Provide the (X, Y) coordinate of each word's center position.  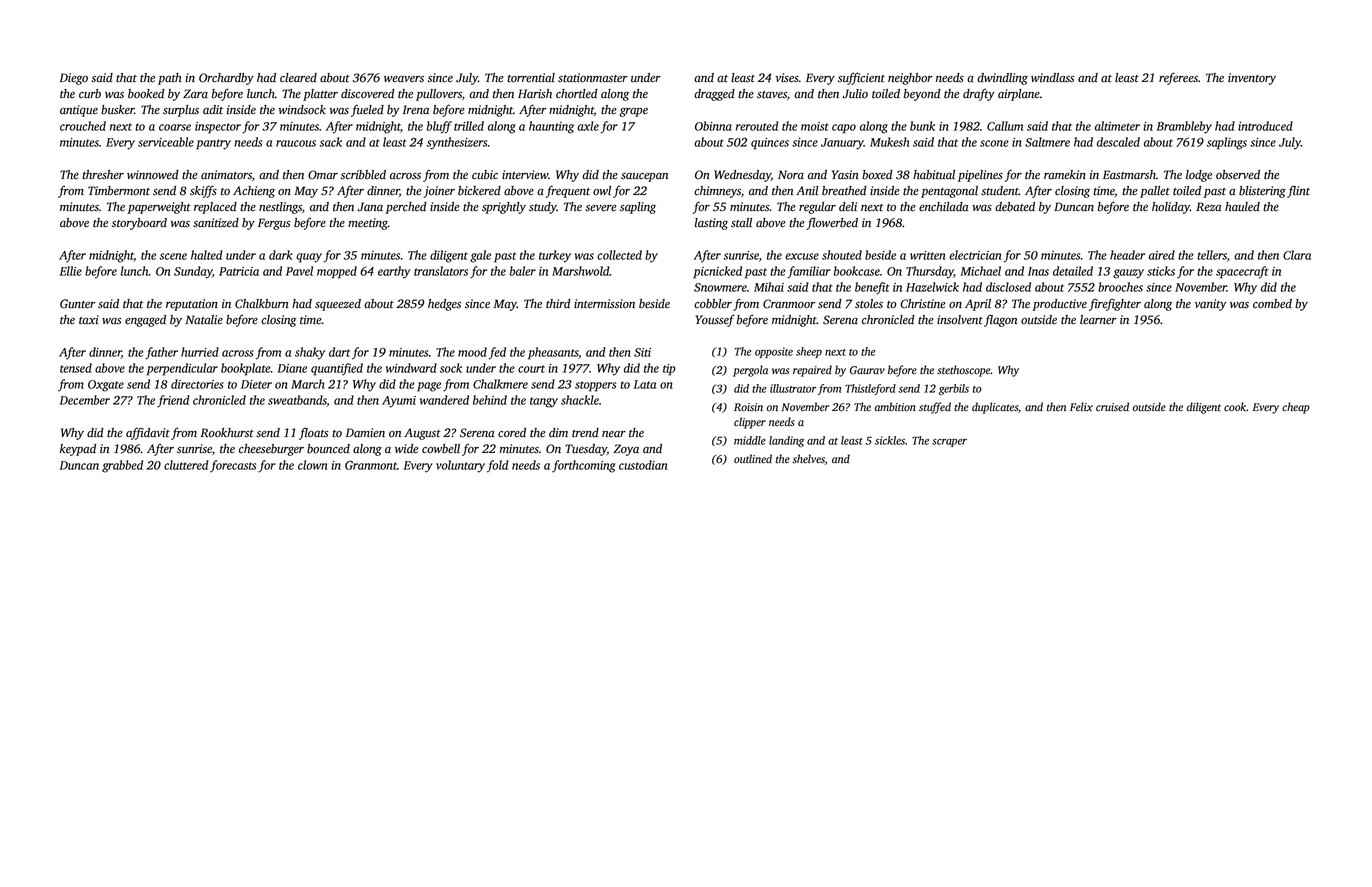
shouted (842, 255)
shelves (809, 459)
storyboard (139, 224)
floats (314, 433)
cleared (298, 78)
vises (787, 78)
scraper (949, 442)
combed (1272, 304)
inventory (1252, 79)
